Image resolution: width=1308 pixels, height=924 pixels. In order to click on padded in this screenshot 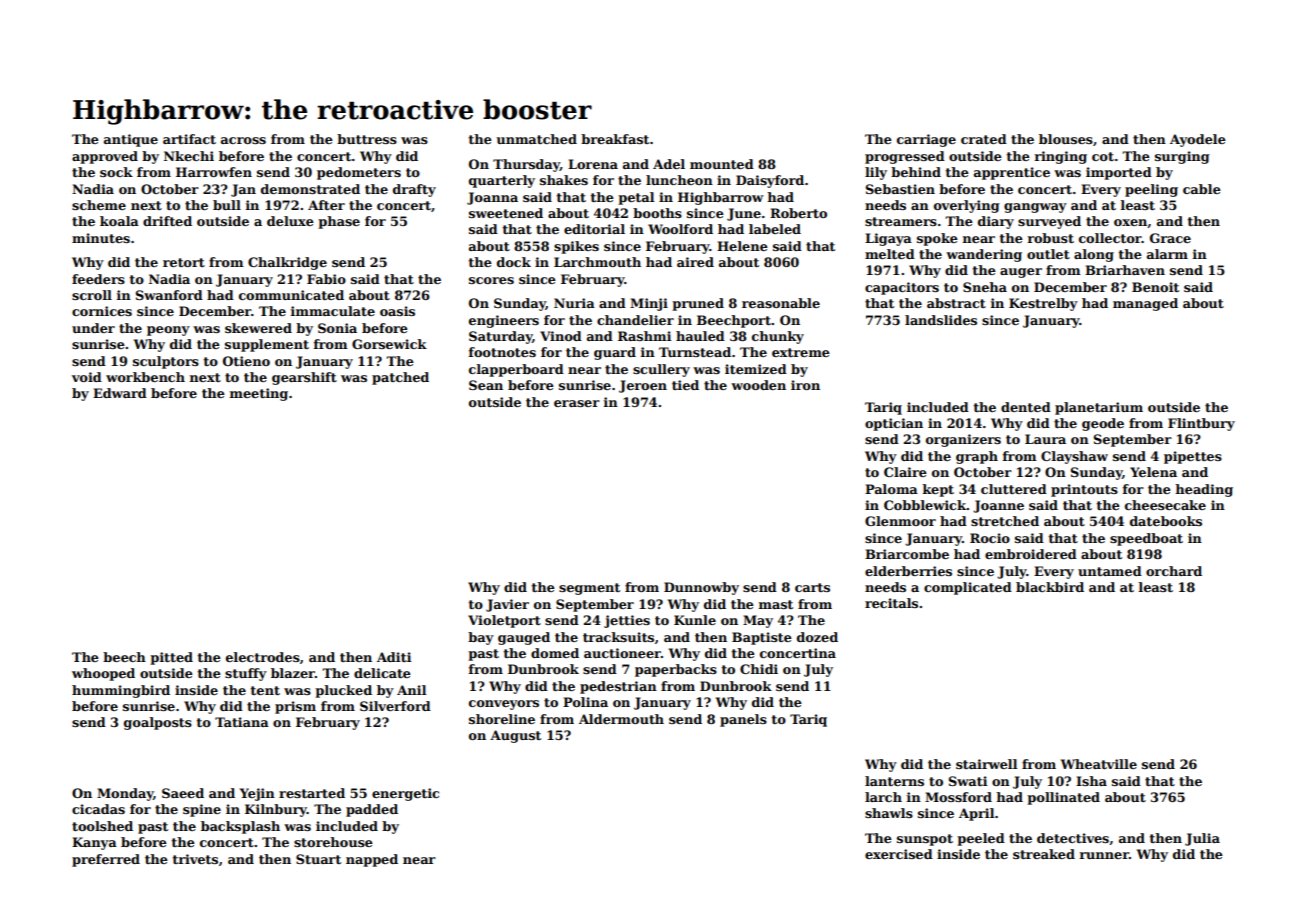, I will do `click(372, 810)`.
